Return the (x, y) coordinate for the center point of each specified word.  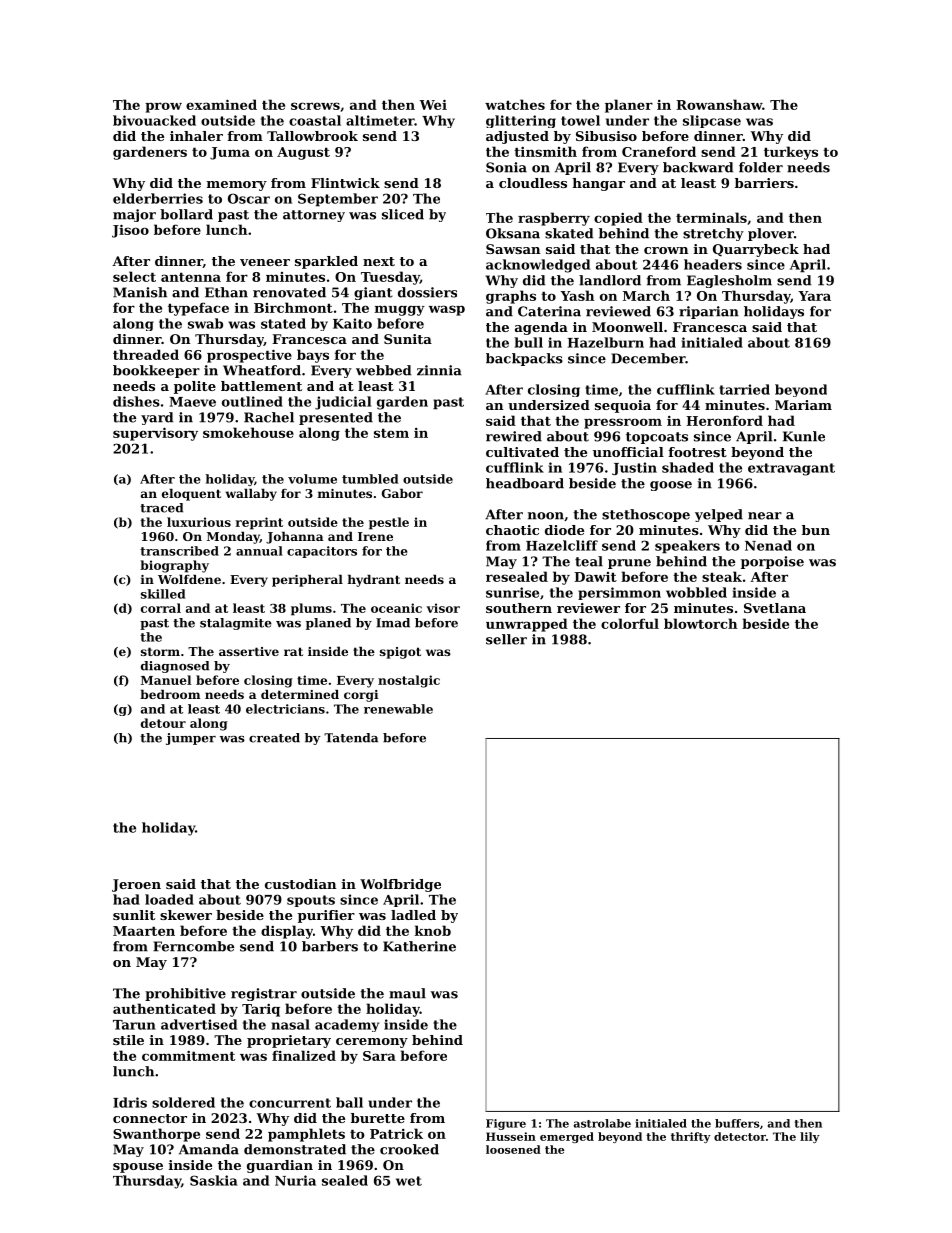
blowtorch (700, 623)
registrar (264, 994)
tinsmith (545, 151)
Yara (814, 296)
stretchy (713, 234)
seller (506, 639)
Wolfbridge (400, 885)
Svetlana (775, 608)
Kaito (352, 323)
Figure (506, 1124)
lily (810, 1137)
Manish (140, 292)
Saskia (214, 1180)
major (134, 215)
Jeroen (136, 885)
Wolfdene (189, 579)
